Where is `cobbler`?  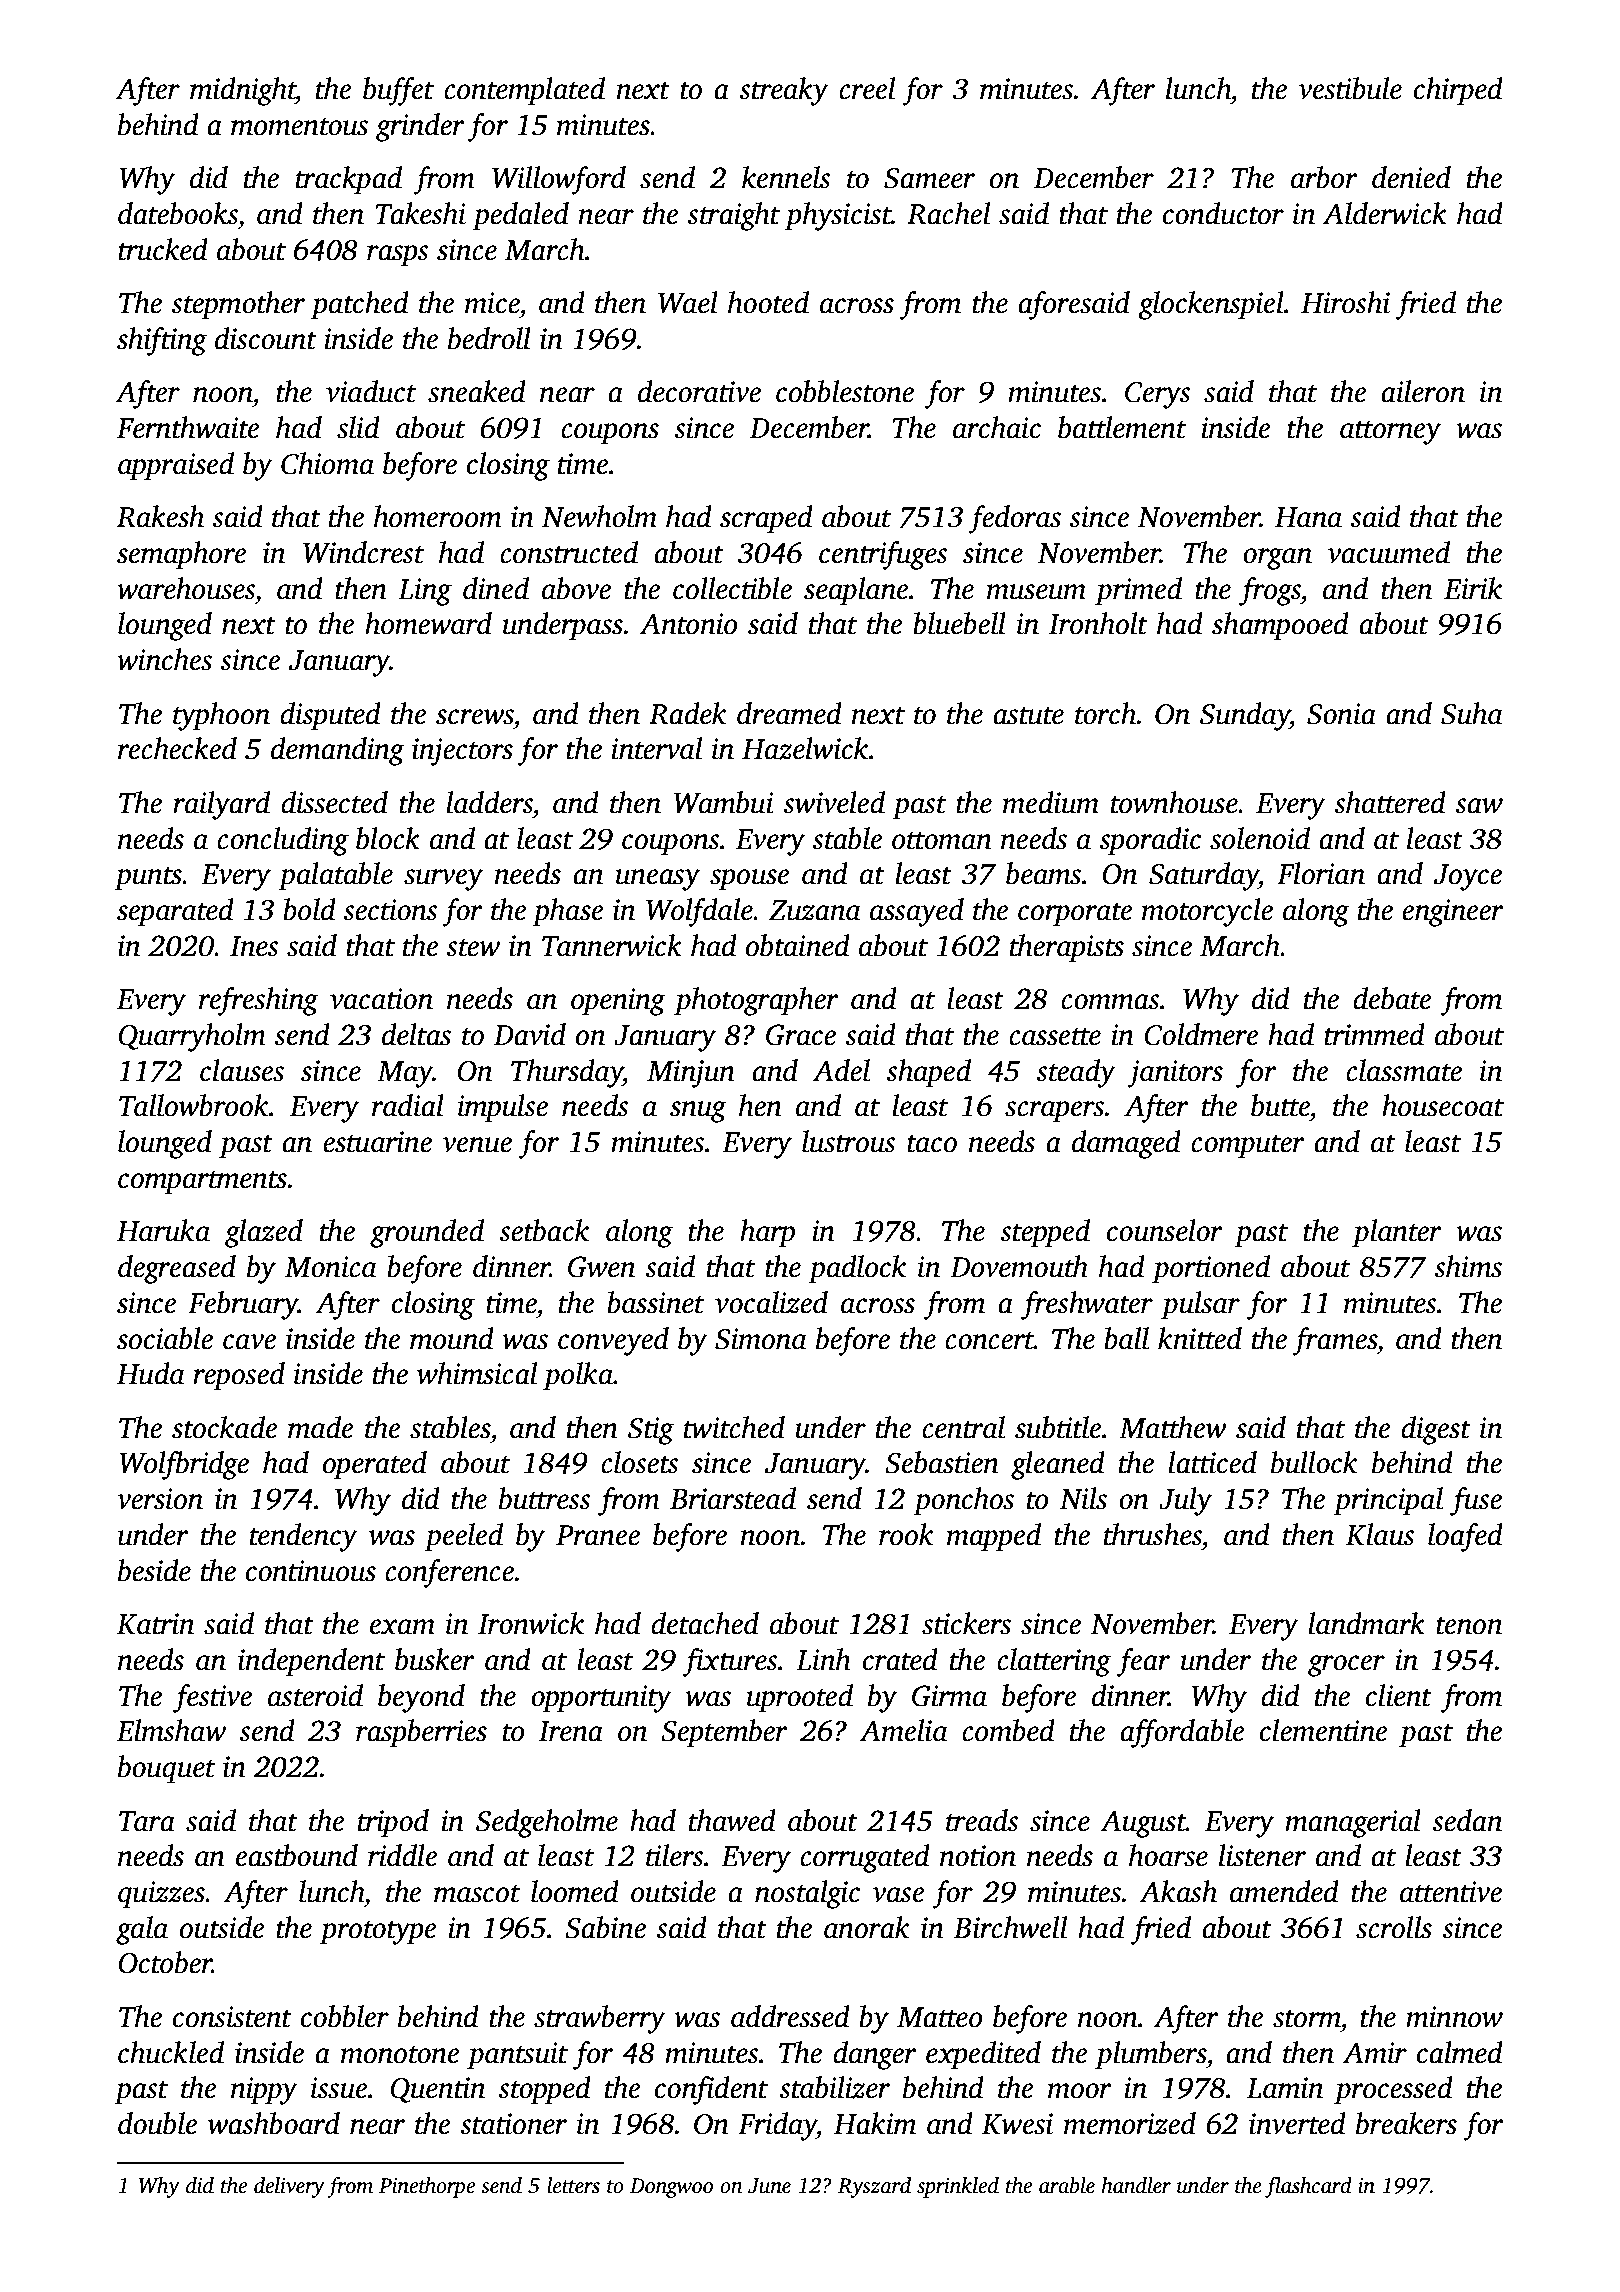 cobbler is located at coordinates (345, 2016).
